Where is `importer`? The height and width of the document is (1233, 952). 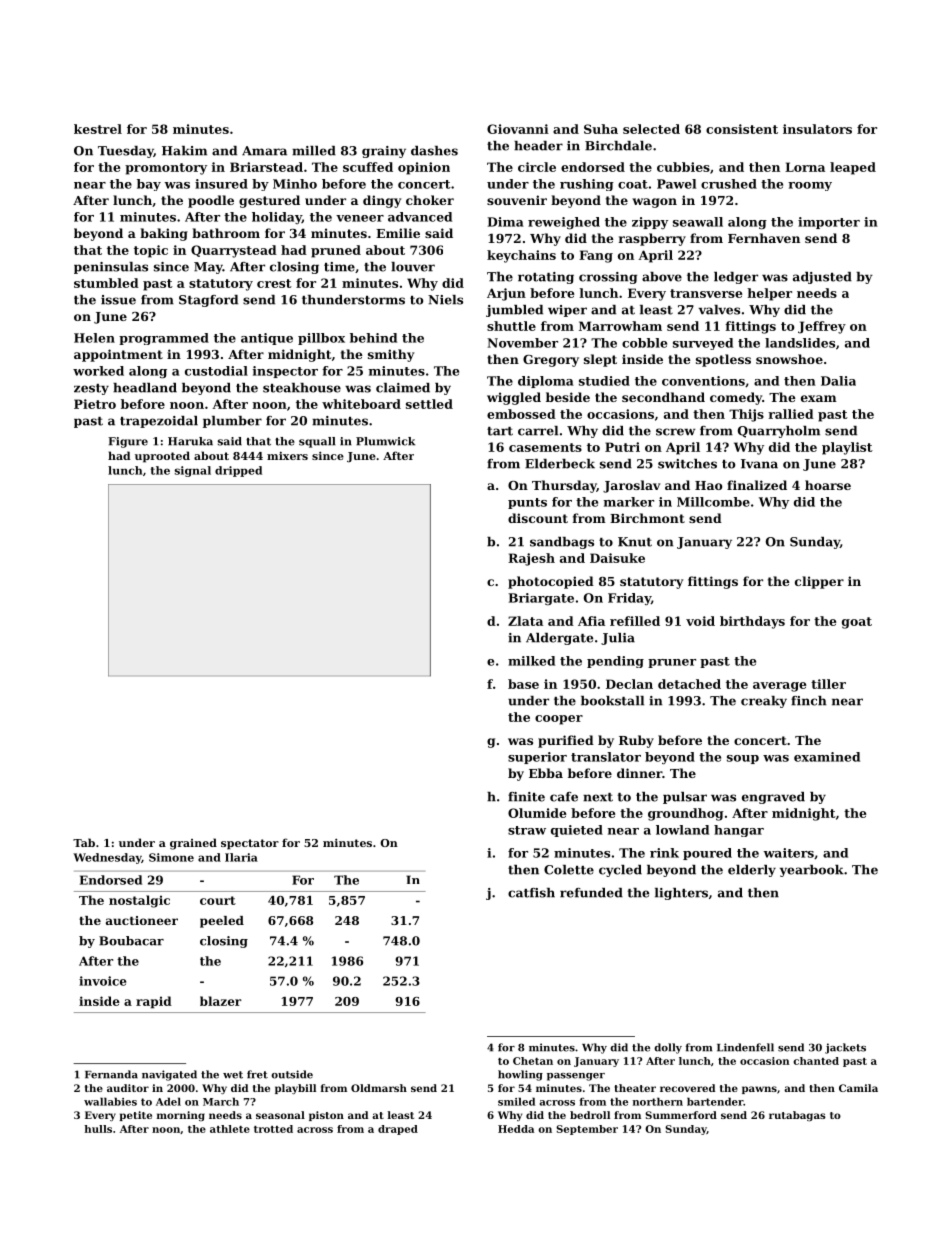
importer is located at coordinates (829, 223).
